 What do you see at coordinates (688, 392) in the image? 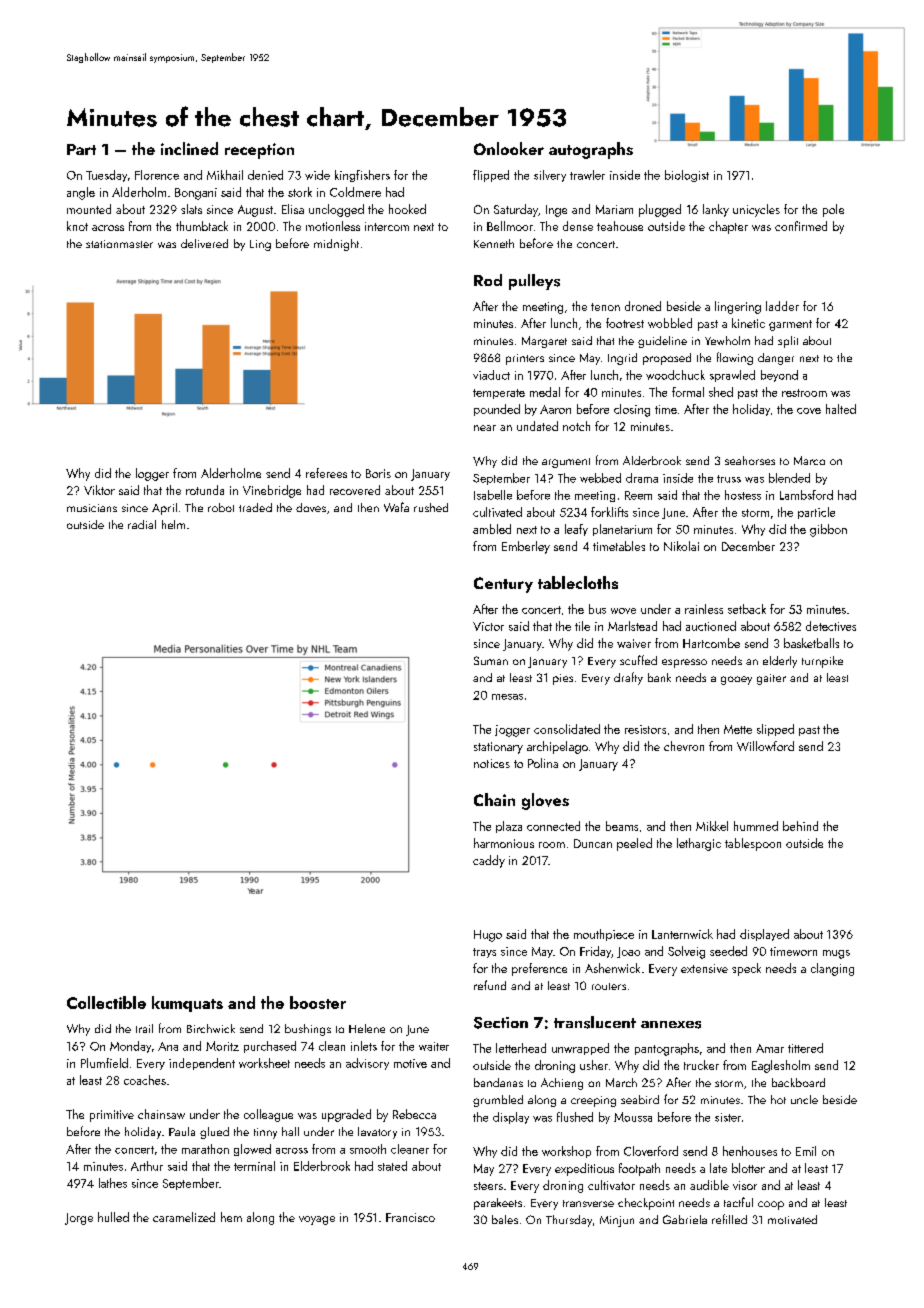
I see `formal` at bounding box center [688, 392].
